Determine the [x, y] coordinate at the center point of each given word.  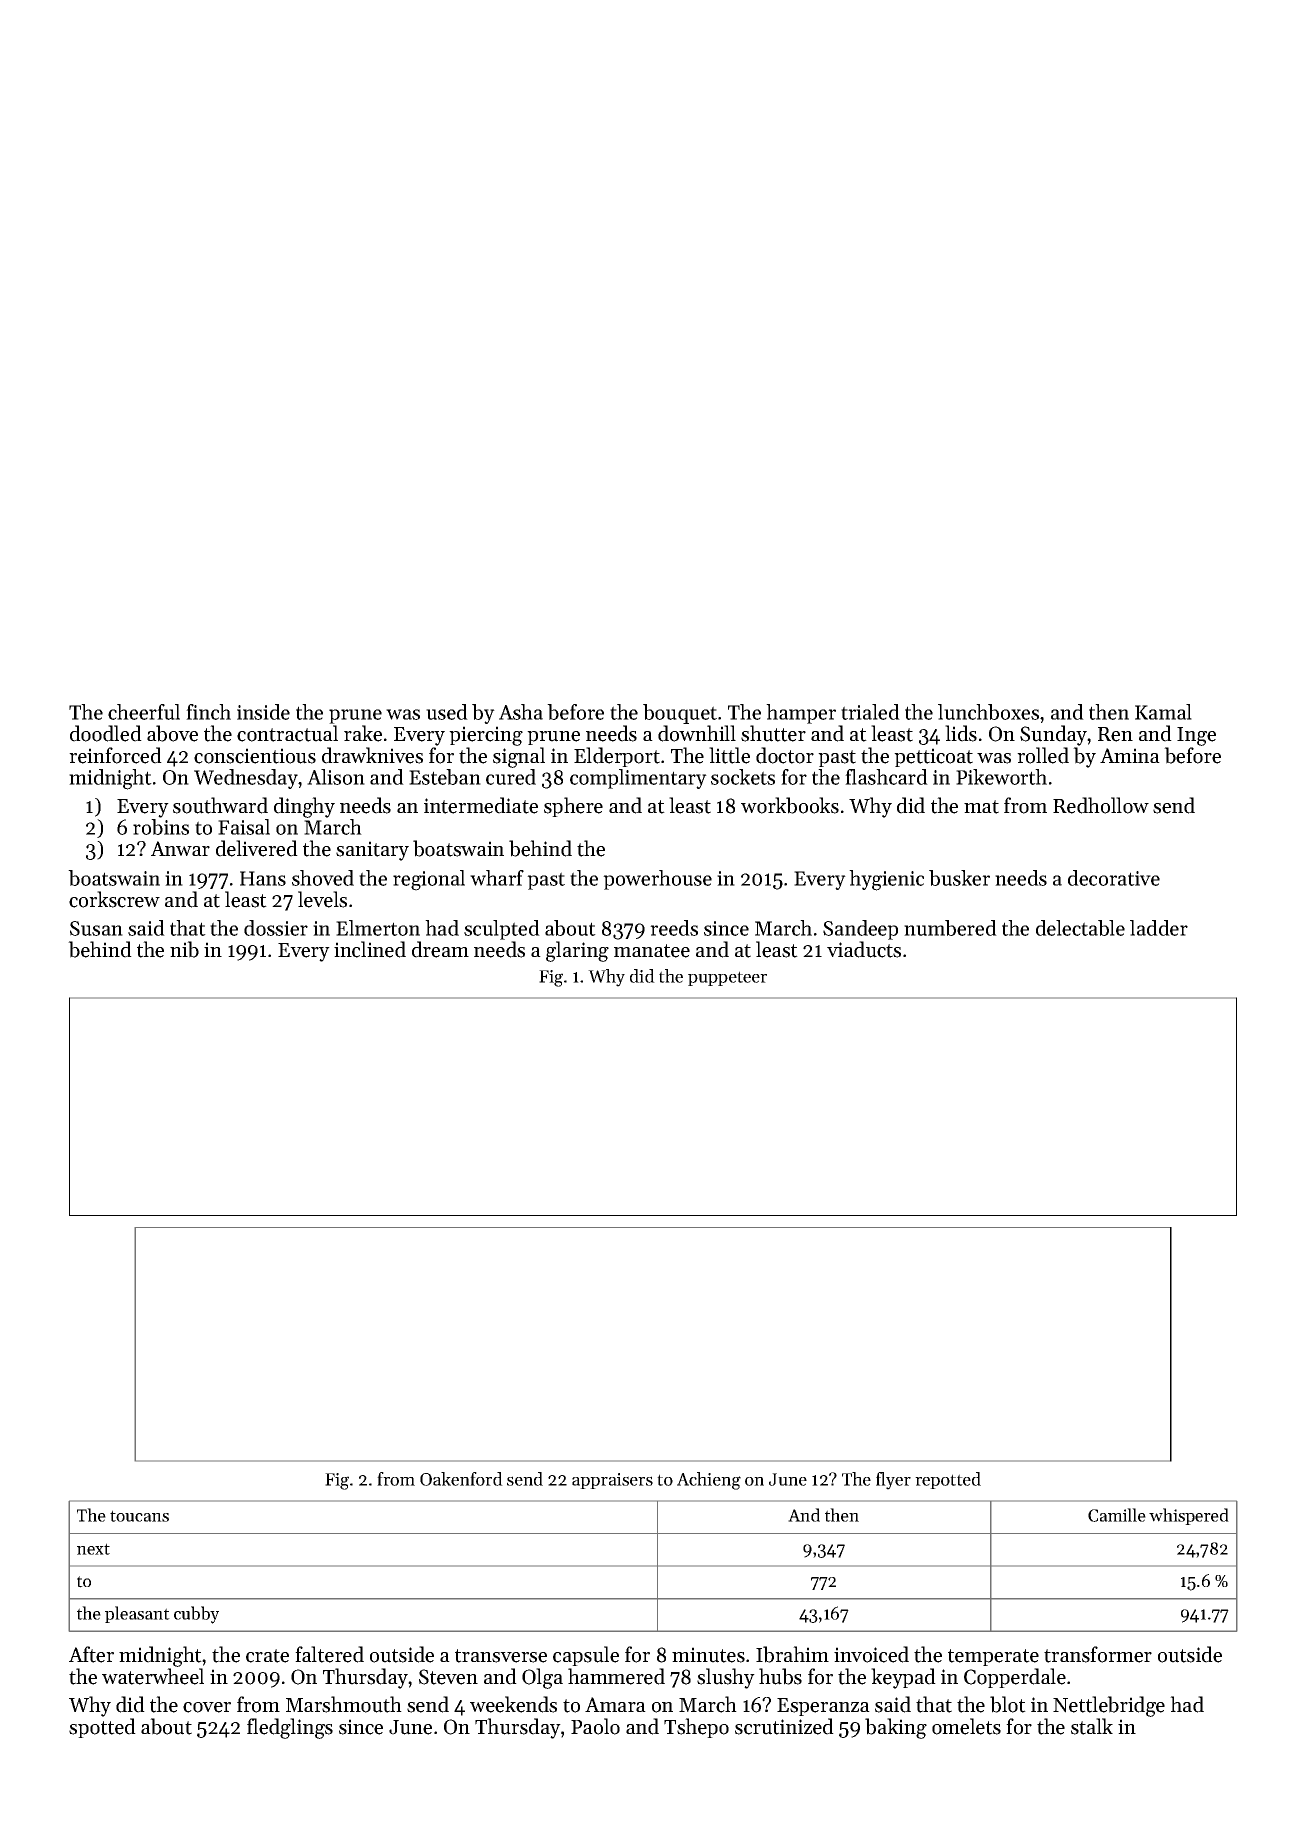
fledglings [290, 1728]
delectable [1080, 928]
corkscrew [114, 899]
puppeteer [727, 978]
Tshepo [696, 1728]
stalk [1092, 1726]
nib [184, 949]
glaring [577, 951]
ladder [1159, 928]
